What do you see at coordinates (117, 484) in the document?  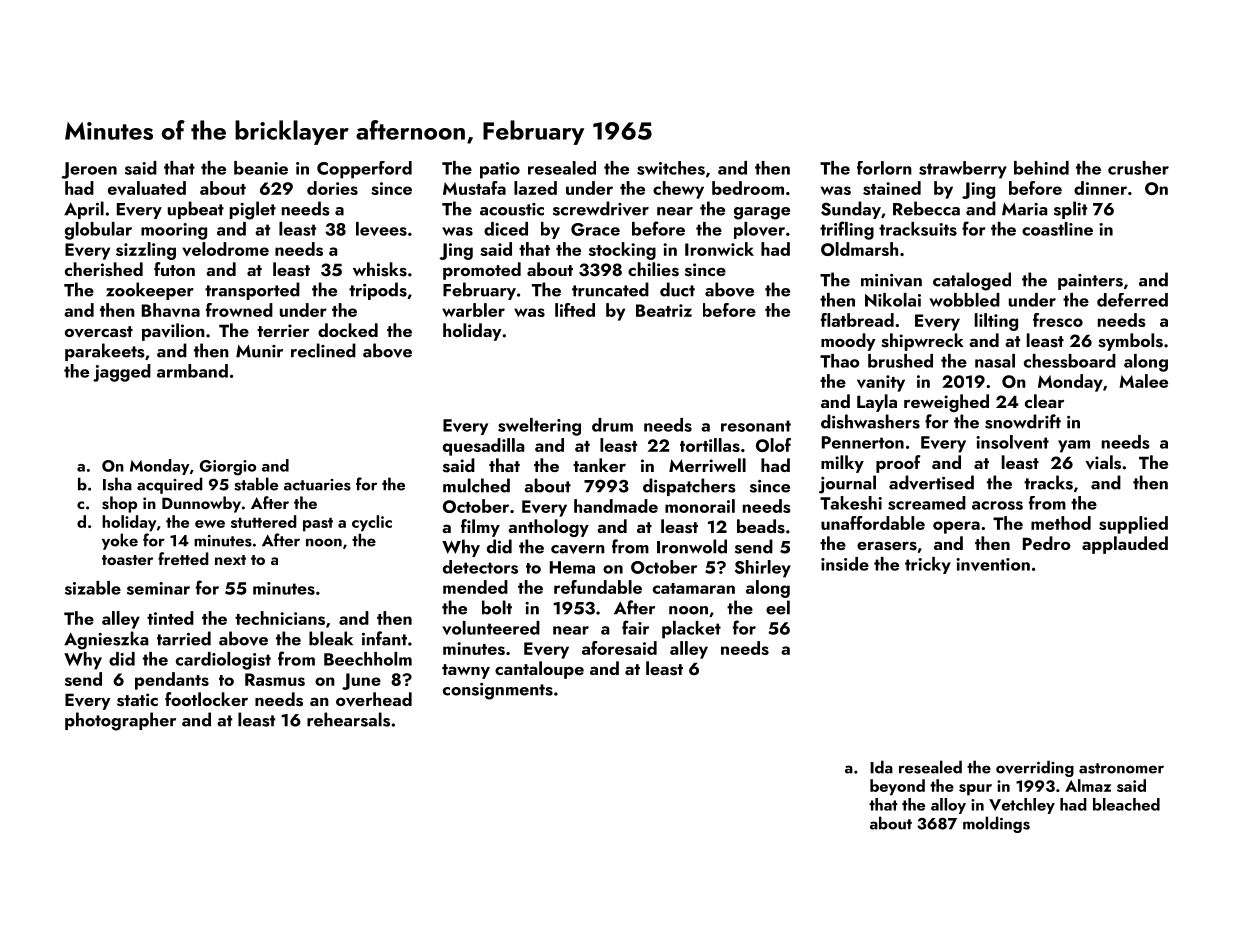 I see `Isha` at bounding box center [117, 484].
